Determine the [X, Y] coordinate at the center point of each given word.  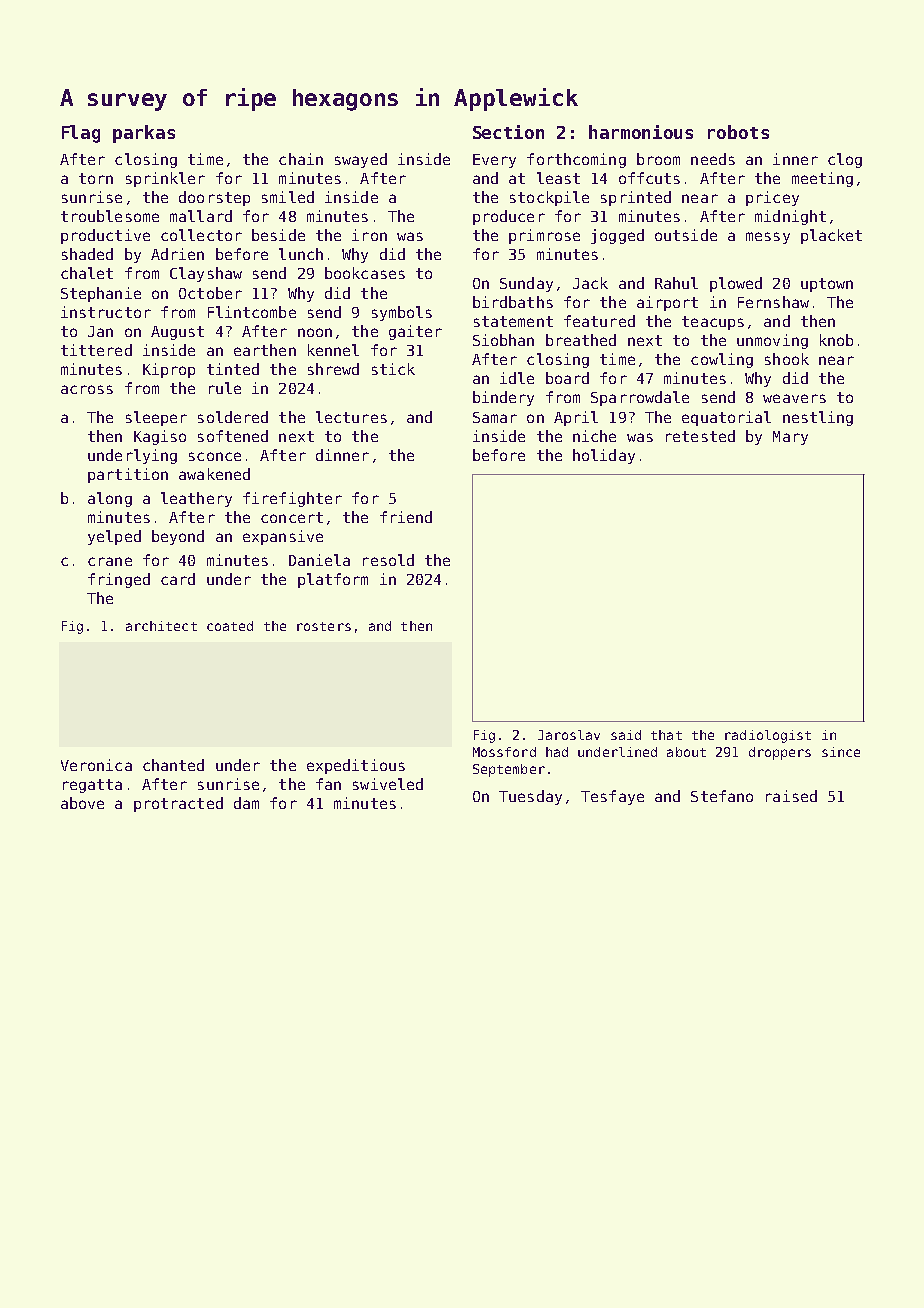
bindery [503, 398]
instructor [106, 312]
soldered [233, 417]
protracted [178, 804]
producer [509, 217]
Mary [790, 438]
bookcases [365, 273]
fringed [119, 580]
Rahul [676, 283]
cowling [722, 360]
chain [301, 159]
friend [406, 517]
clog [845, 160]
